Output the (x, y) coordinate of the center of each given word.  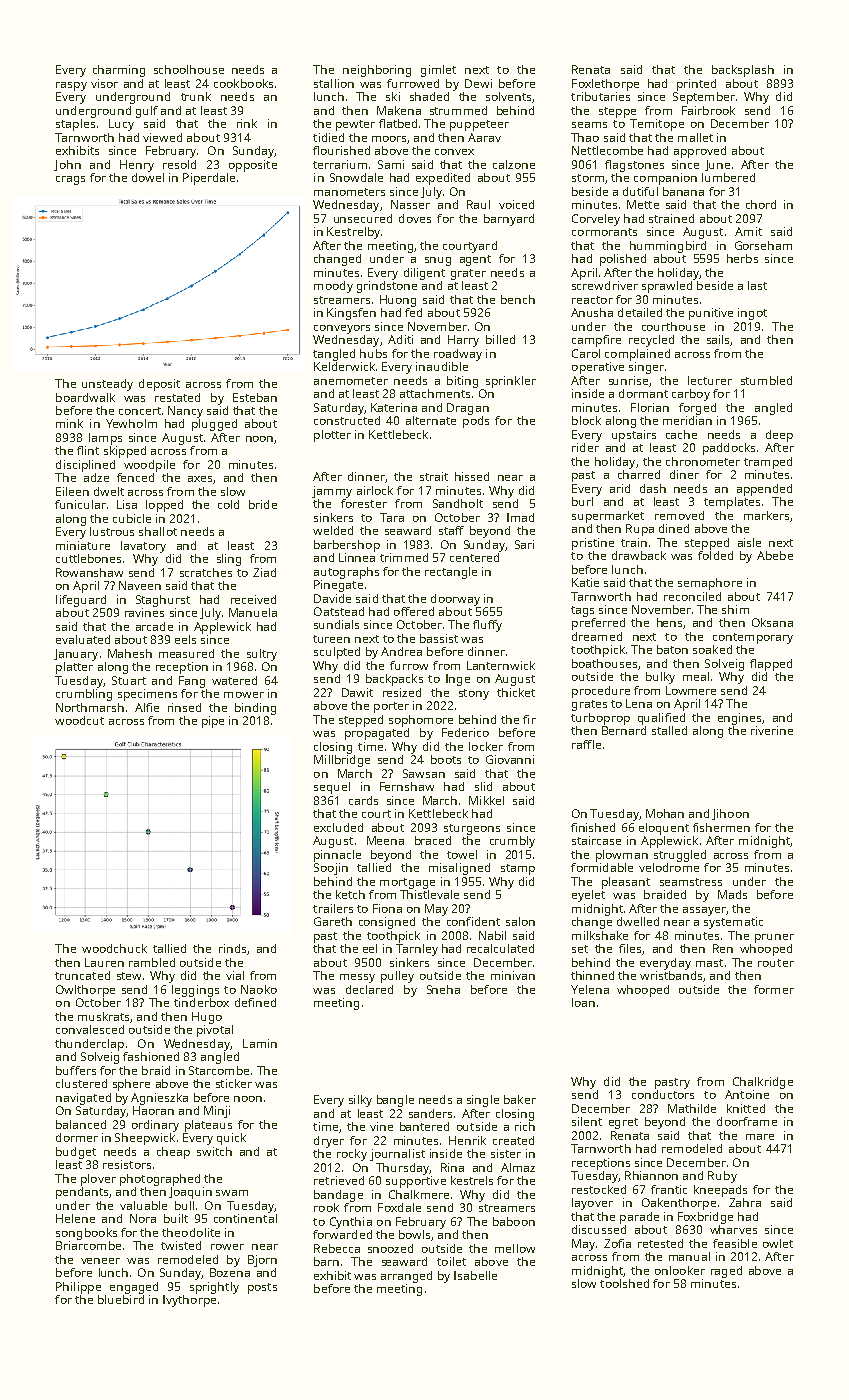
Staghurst (163, 601)
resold (179, 164)
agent (475, 260)
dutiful (640, 191)
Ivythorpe (189, 1301)
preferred (598, 624)
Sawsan (424, 773)
